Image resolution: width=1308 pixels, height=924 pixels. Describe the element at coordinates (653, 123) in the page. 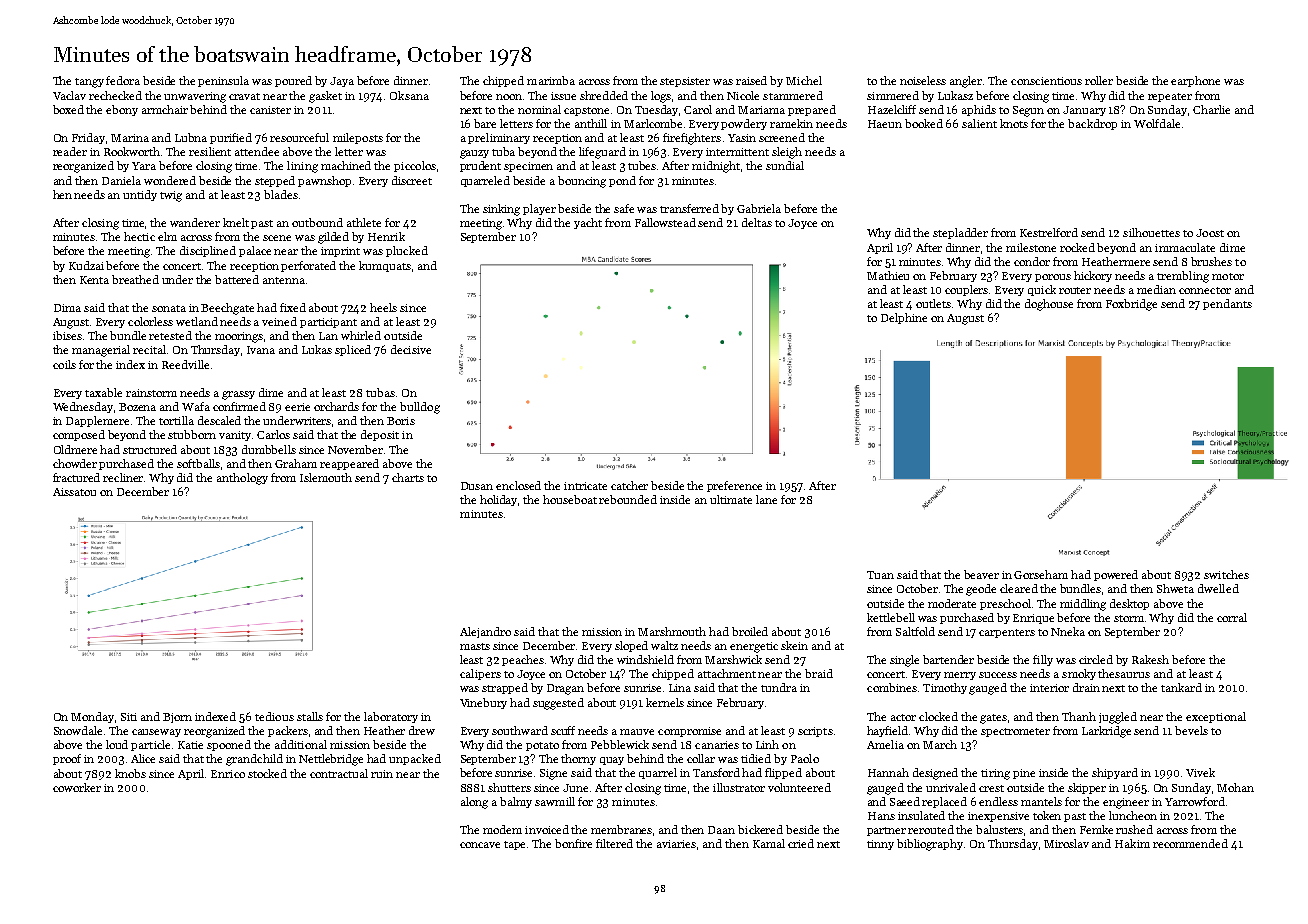

I see `Marlcombe` at that location.
